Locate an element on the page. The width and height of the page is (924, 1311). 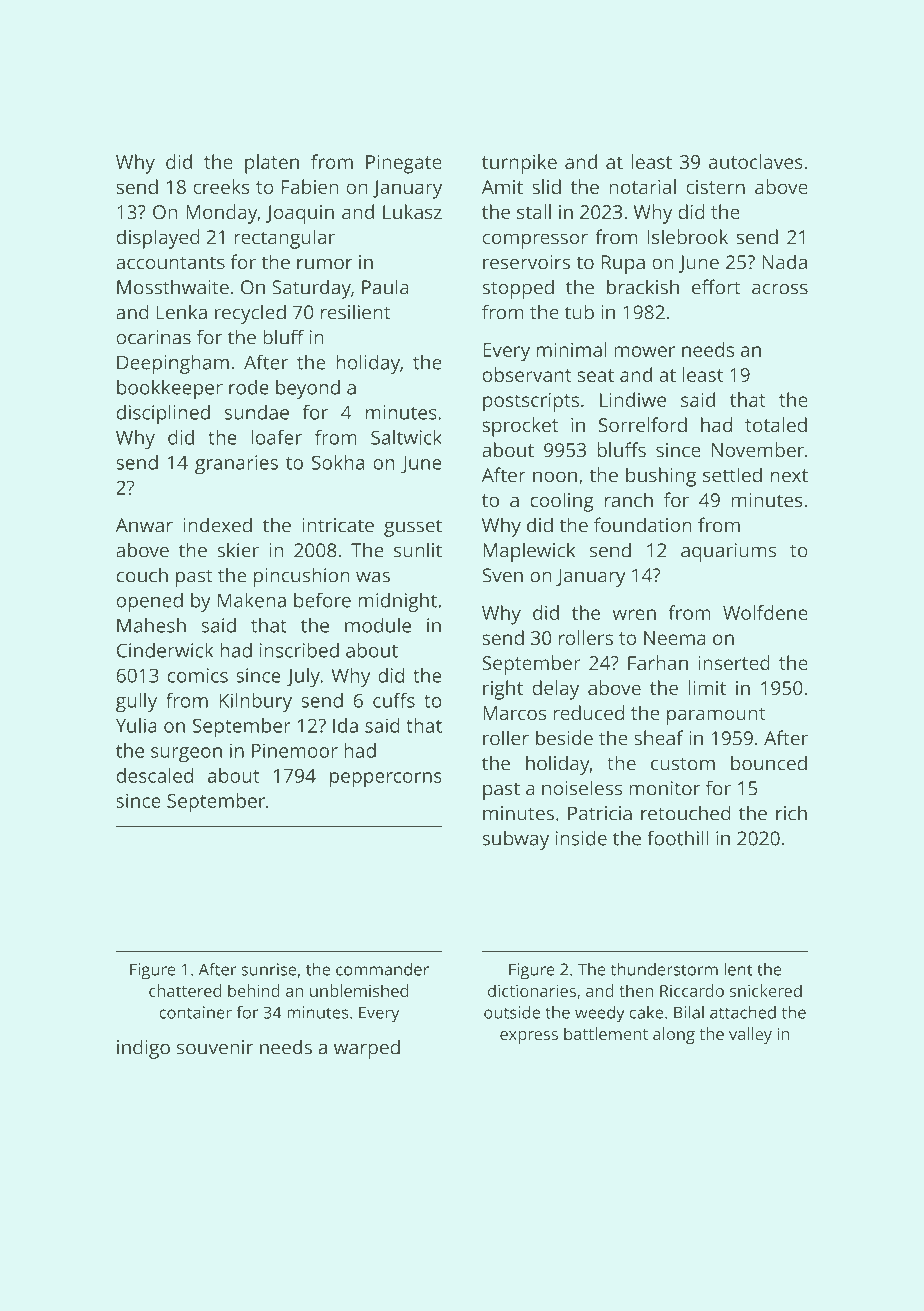
Amit is located at coordinates (502, 187).
